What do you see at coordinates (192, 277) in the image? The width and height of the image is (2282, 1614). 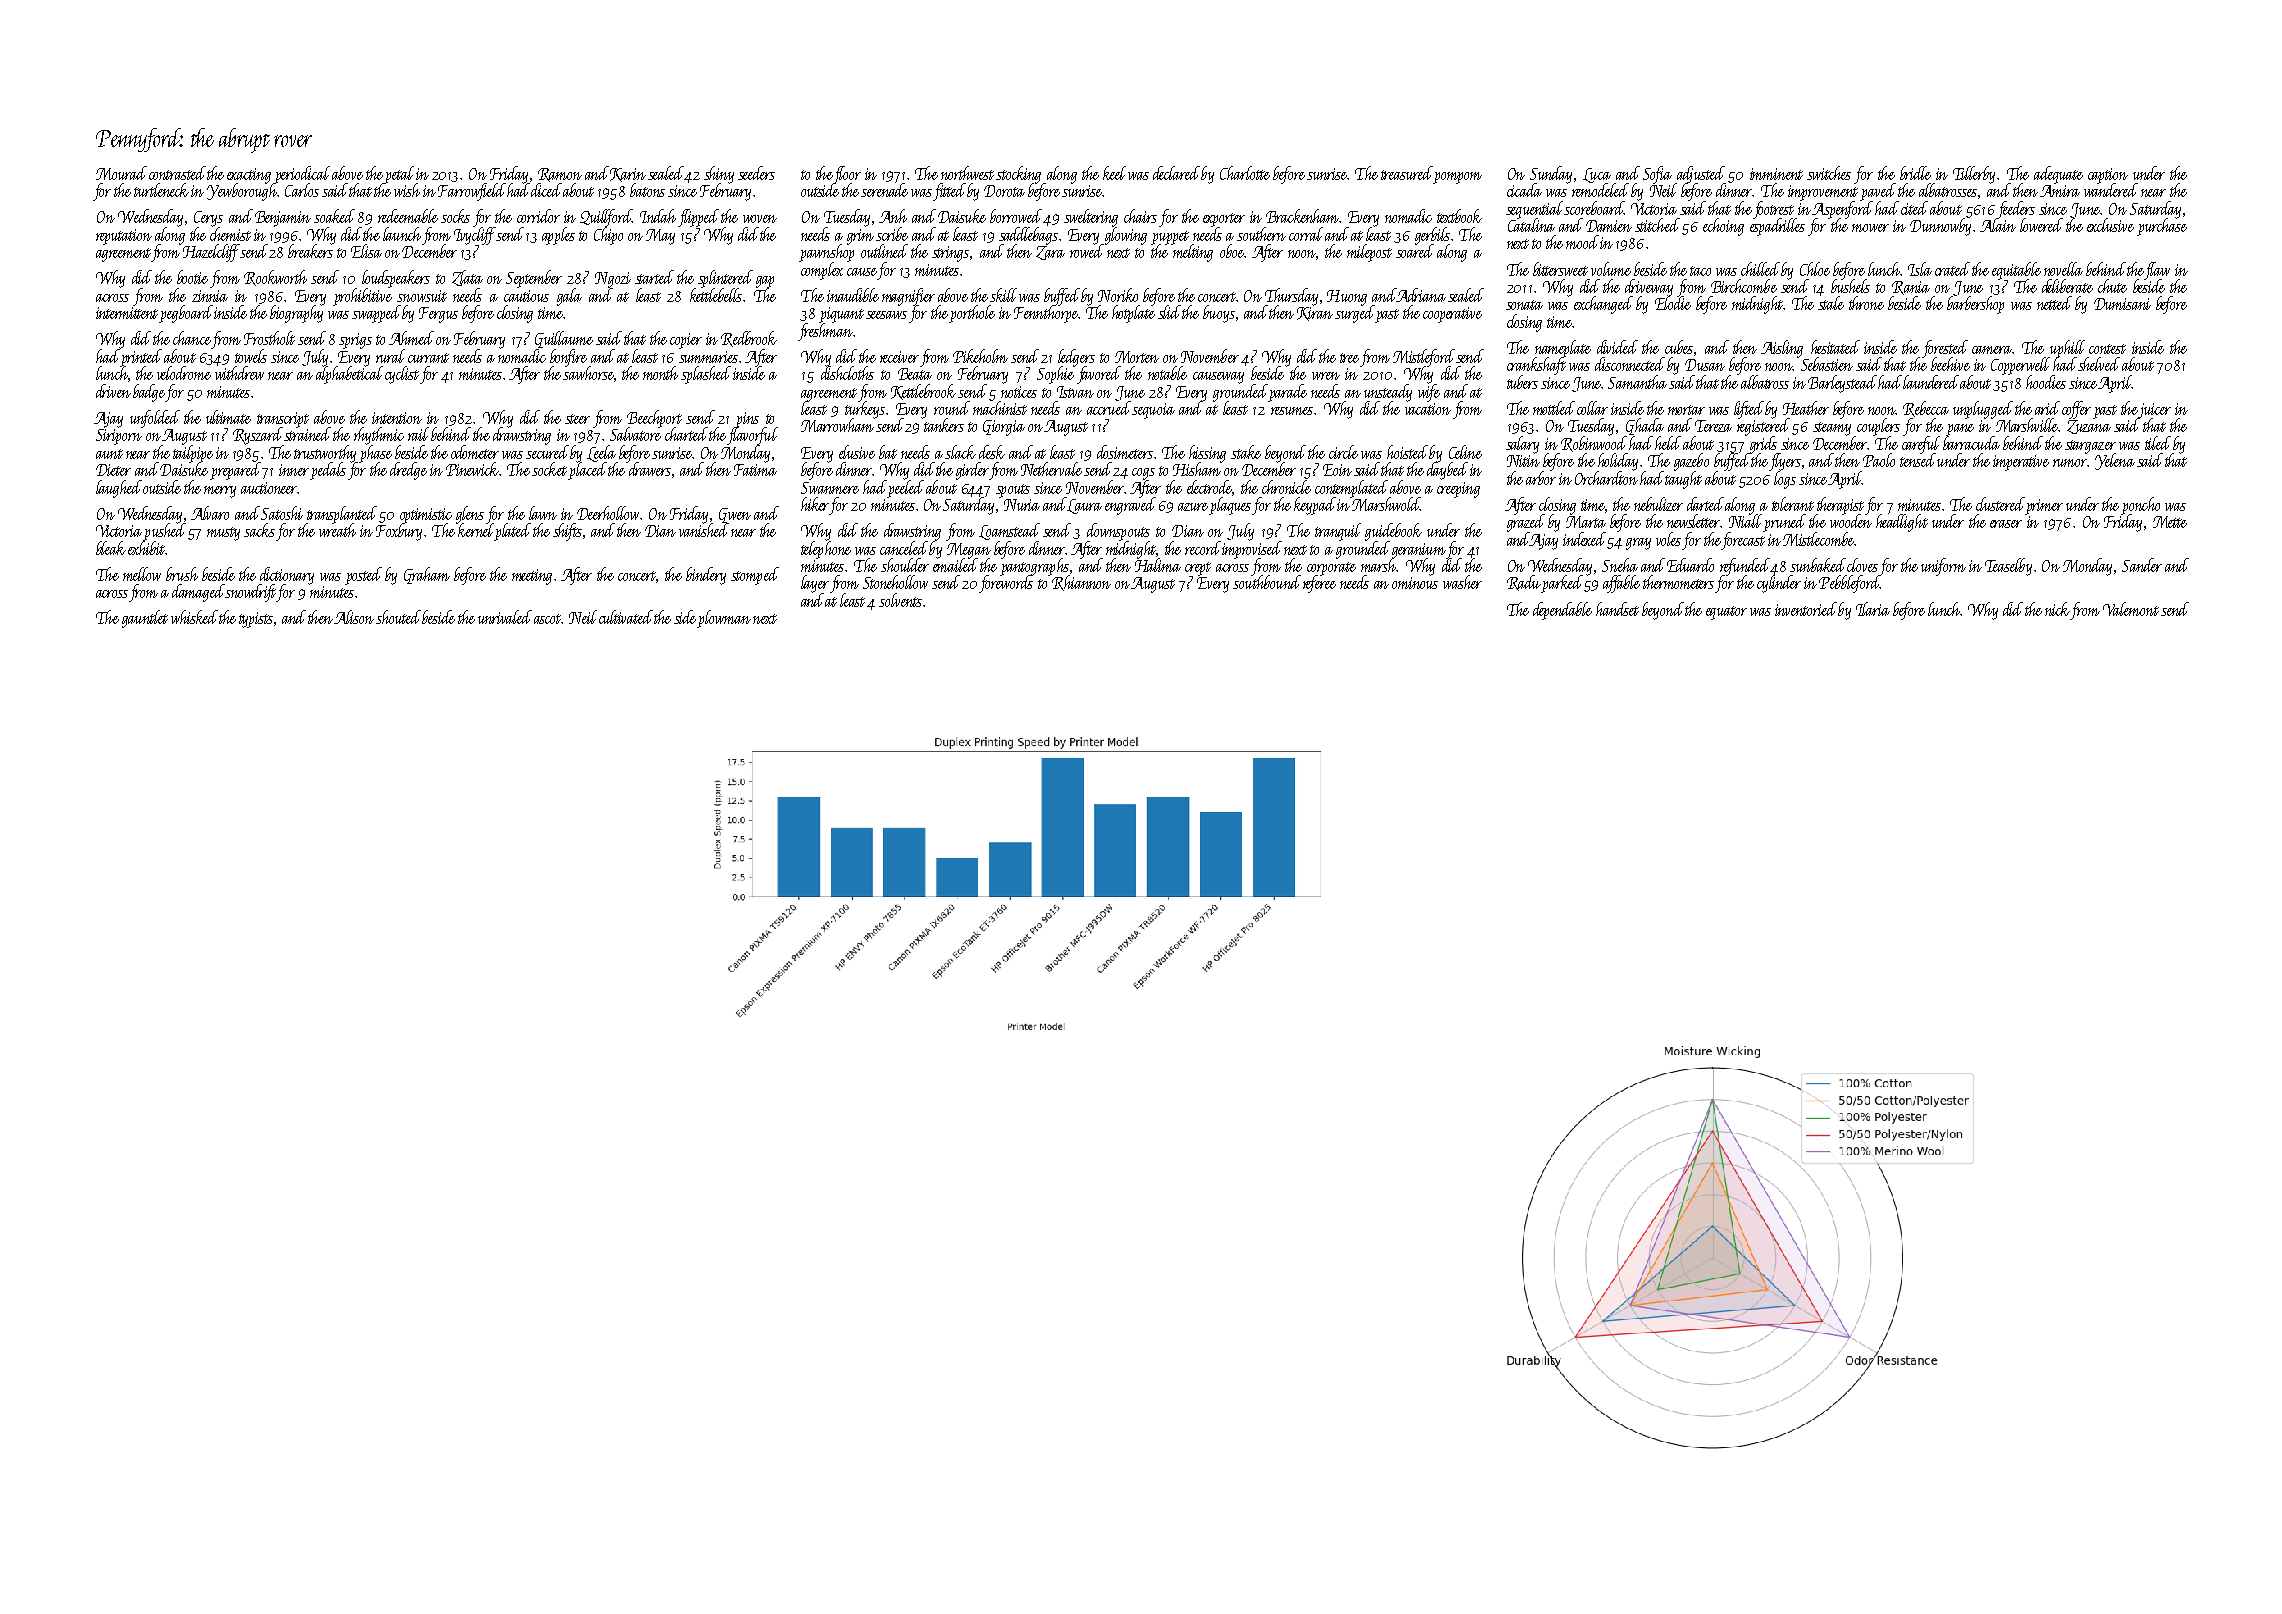 I see `bootie` at bounding box center [192, 277].
